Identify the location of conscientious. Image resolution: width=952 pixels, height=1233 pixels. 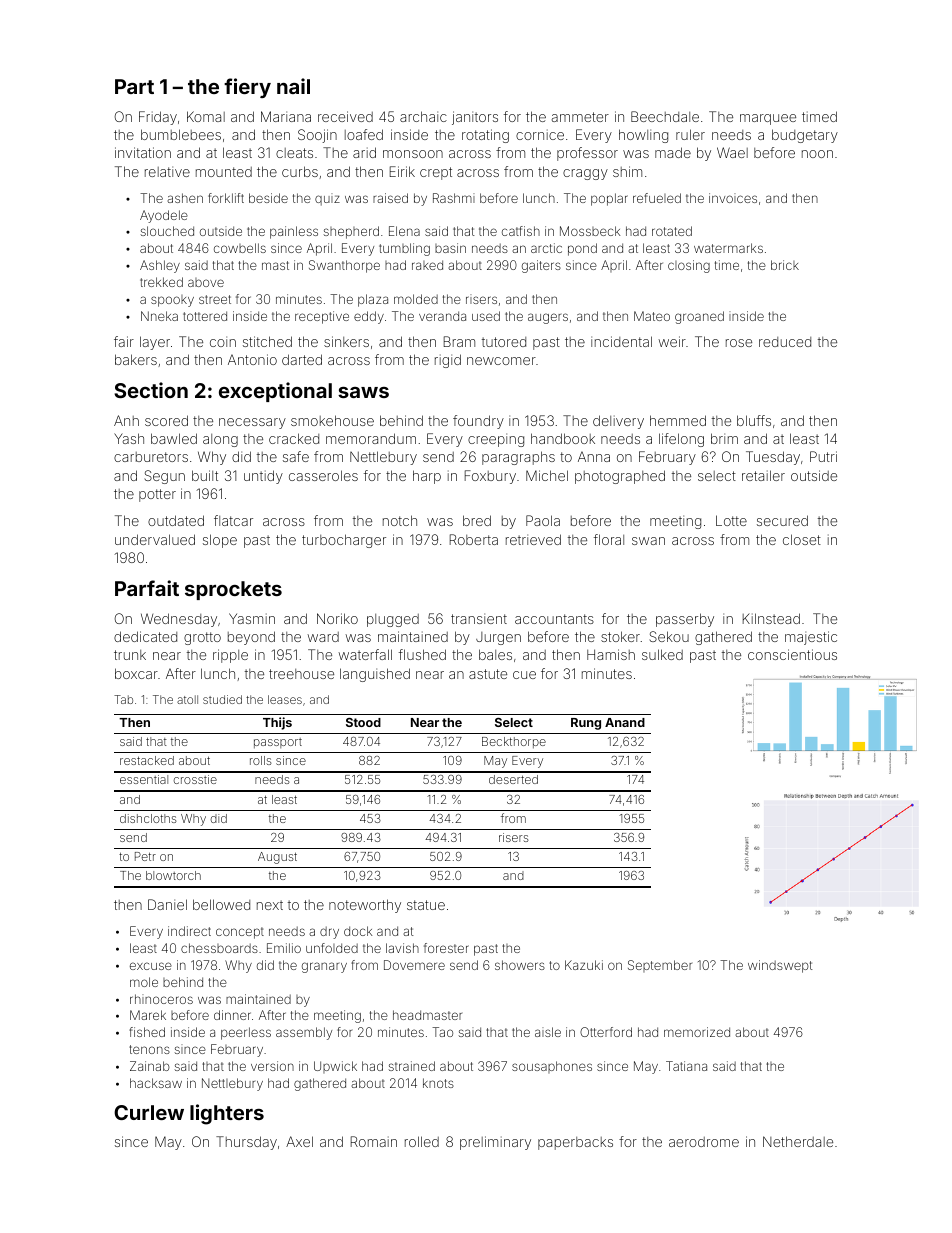
(792, 654).
